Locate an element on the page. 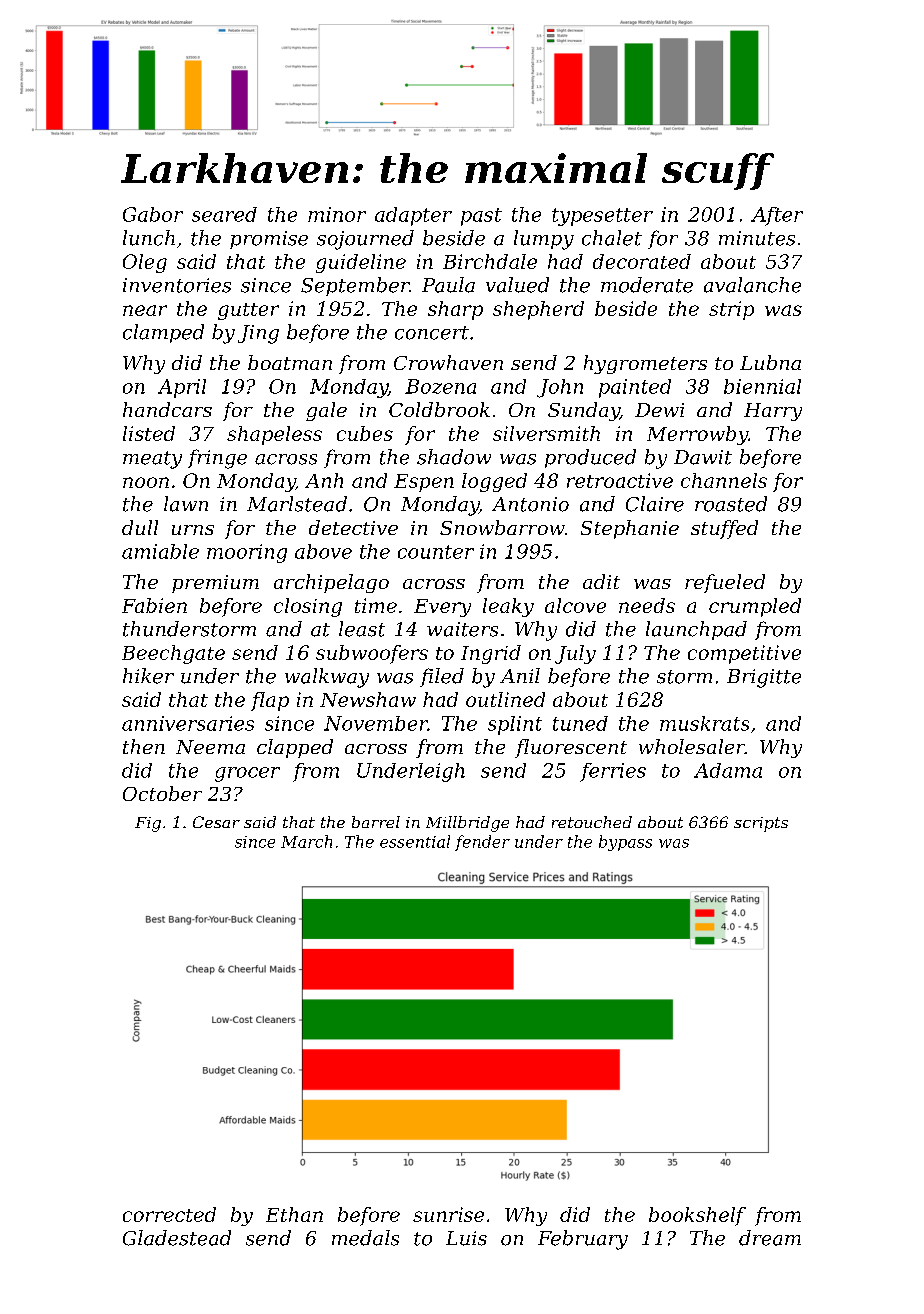 The height and width of the page is (1314, 924). essential is located at coordinates (415, 841).
